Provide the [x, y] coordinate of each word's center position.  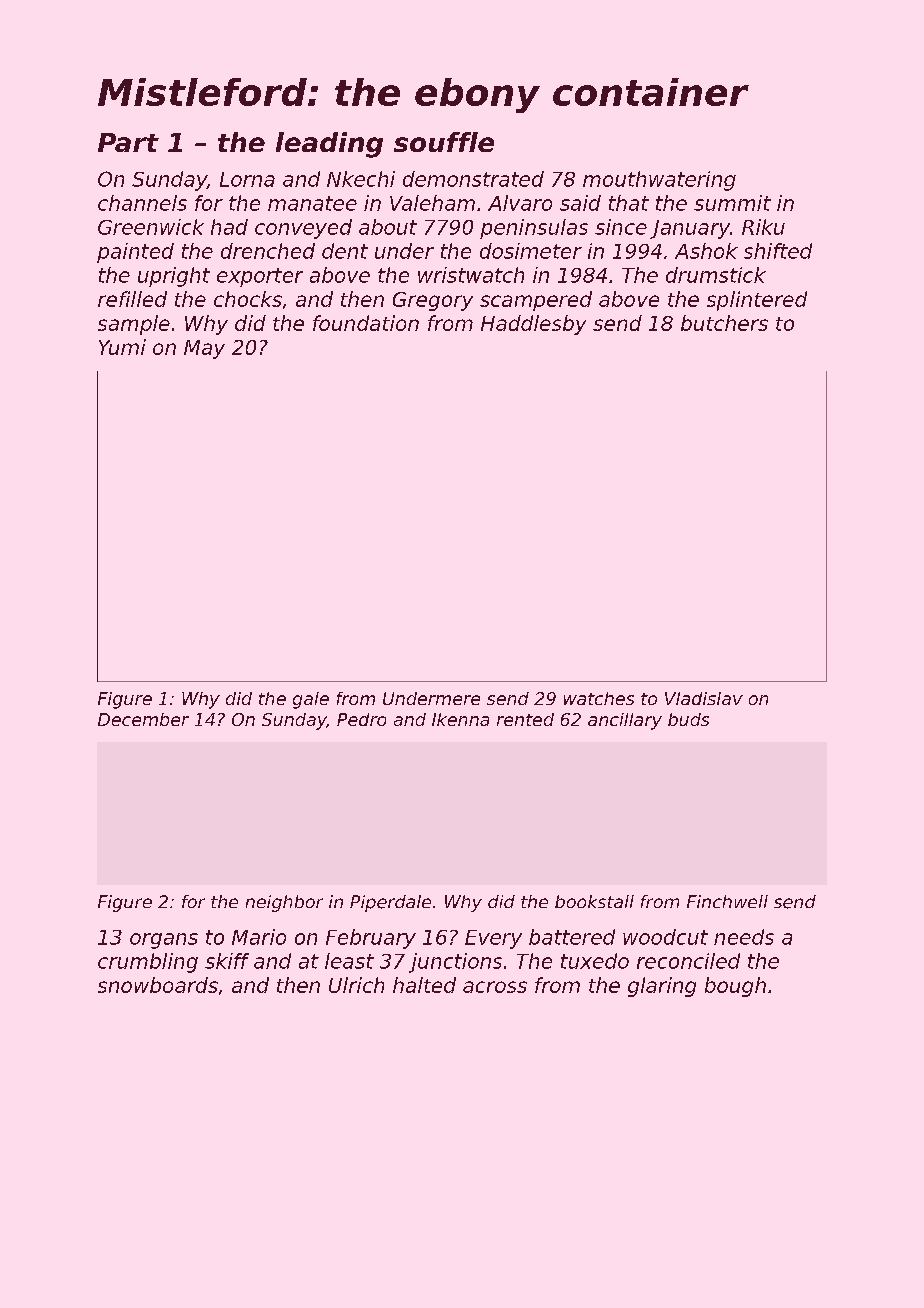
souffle [444, 142]
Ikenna [460, 719]
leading [329, 145]
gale [311, 700]
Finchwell [727, 901]
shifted [778, 251]
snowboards [158, 985]
